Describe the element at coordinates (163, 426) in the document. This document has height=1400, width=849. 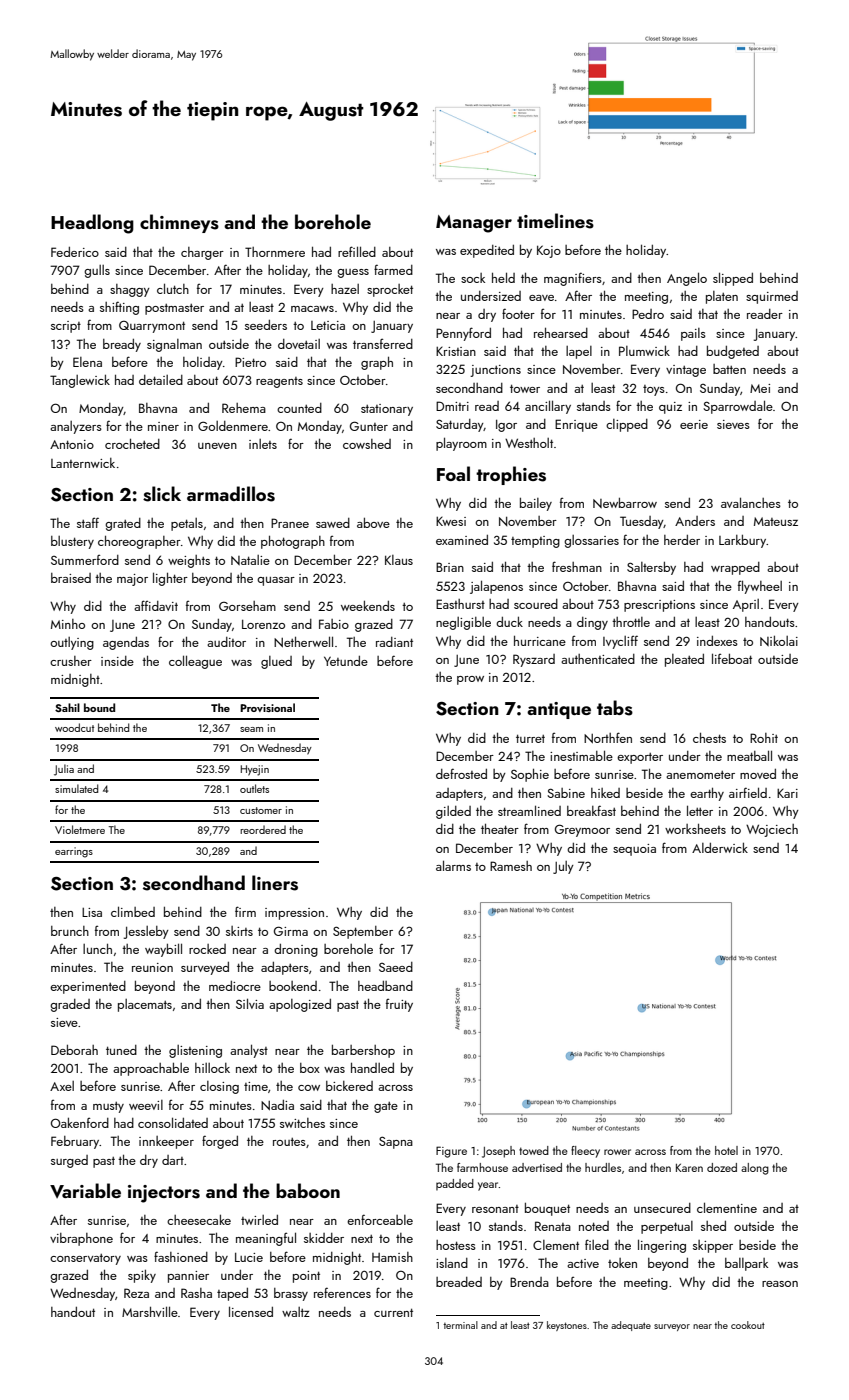
I see `miner` at that location.
